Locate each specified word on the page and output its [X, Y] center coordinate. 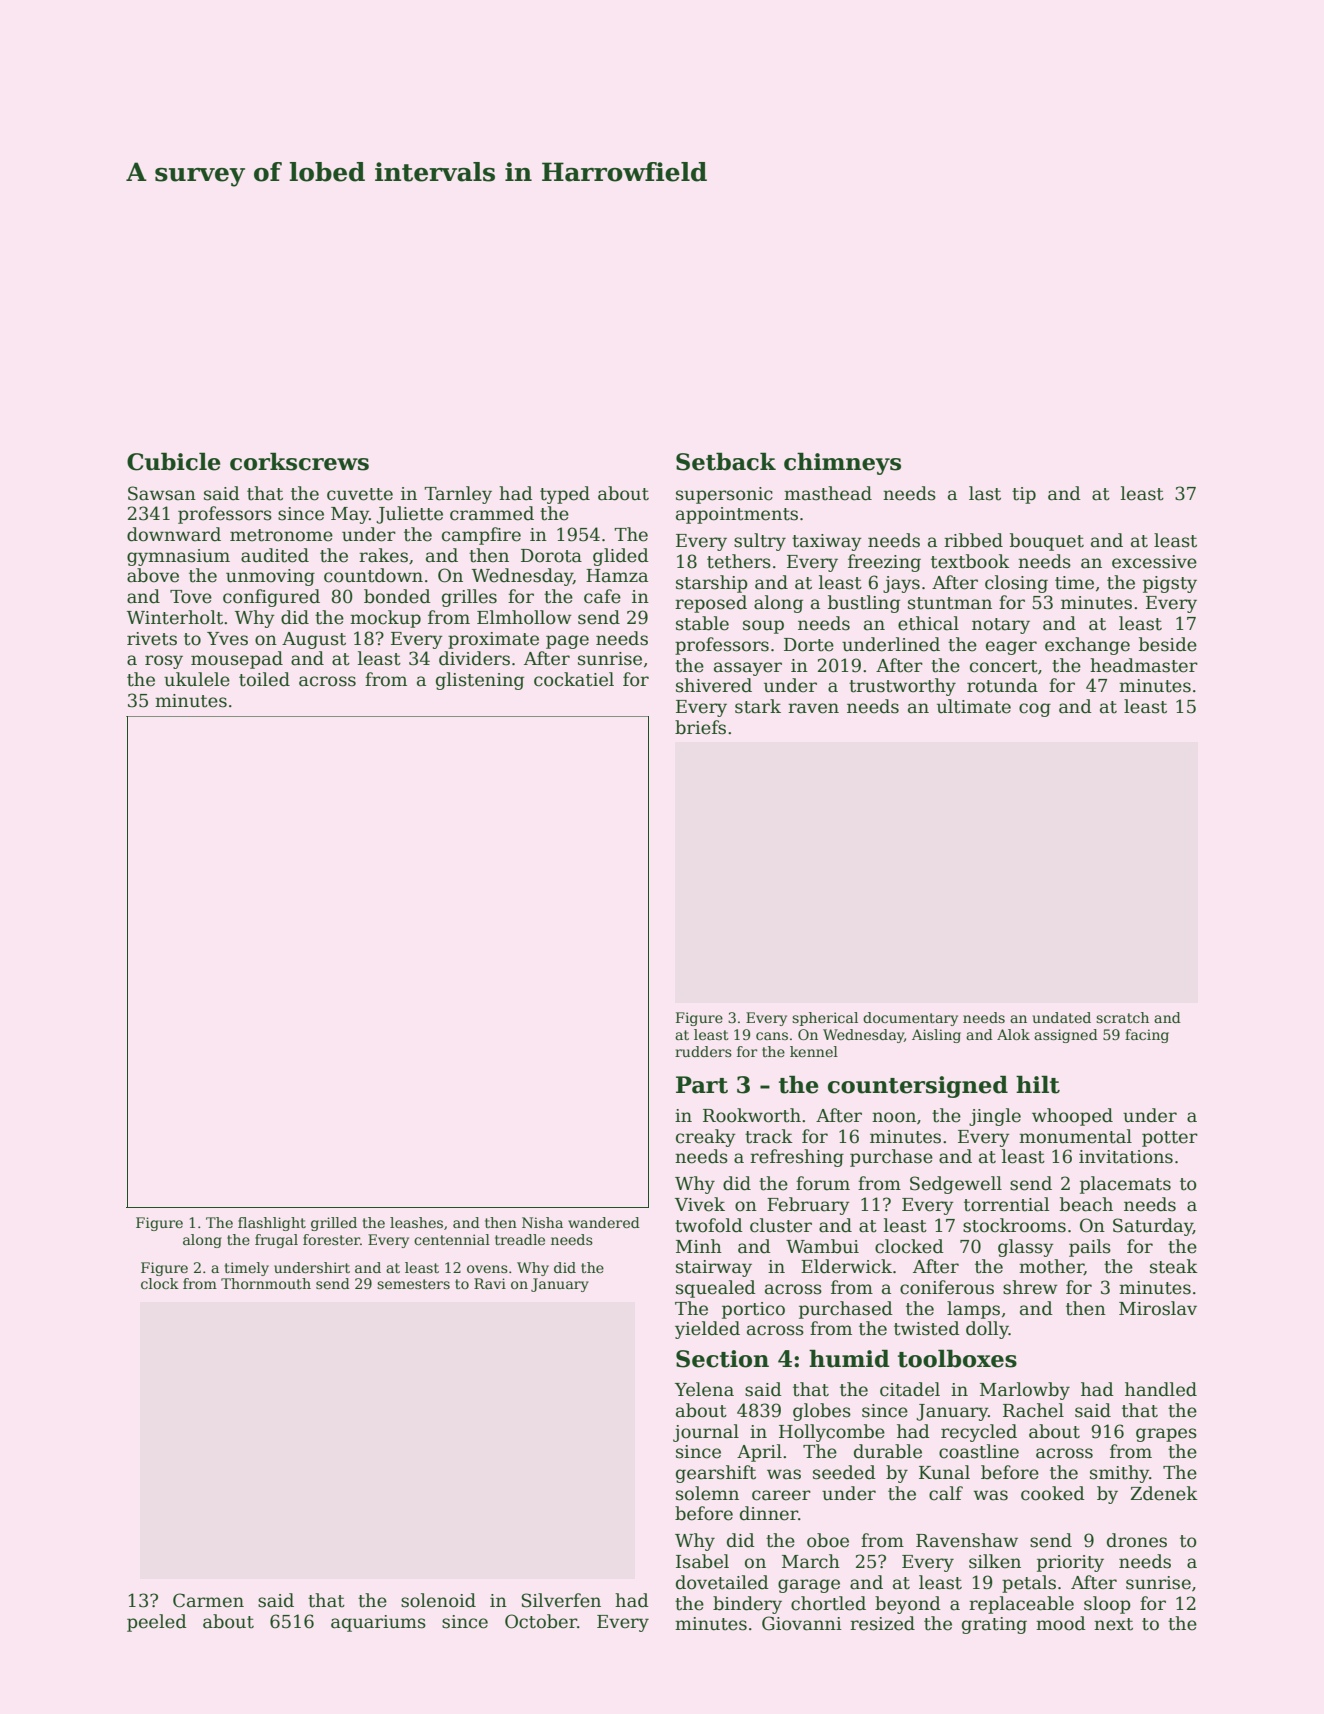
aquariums [378, 1623]
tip [1024, 495]
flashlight [272, 1224]
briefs [700, 727]
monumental [1075, 1136]
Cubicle [174, 461]
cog [1035, 710]
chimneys [842, 463]
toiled [264, 679]
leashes [416, 1222]
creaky [706, 1138]
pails [1090, 1248]
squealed [716, 1289]
